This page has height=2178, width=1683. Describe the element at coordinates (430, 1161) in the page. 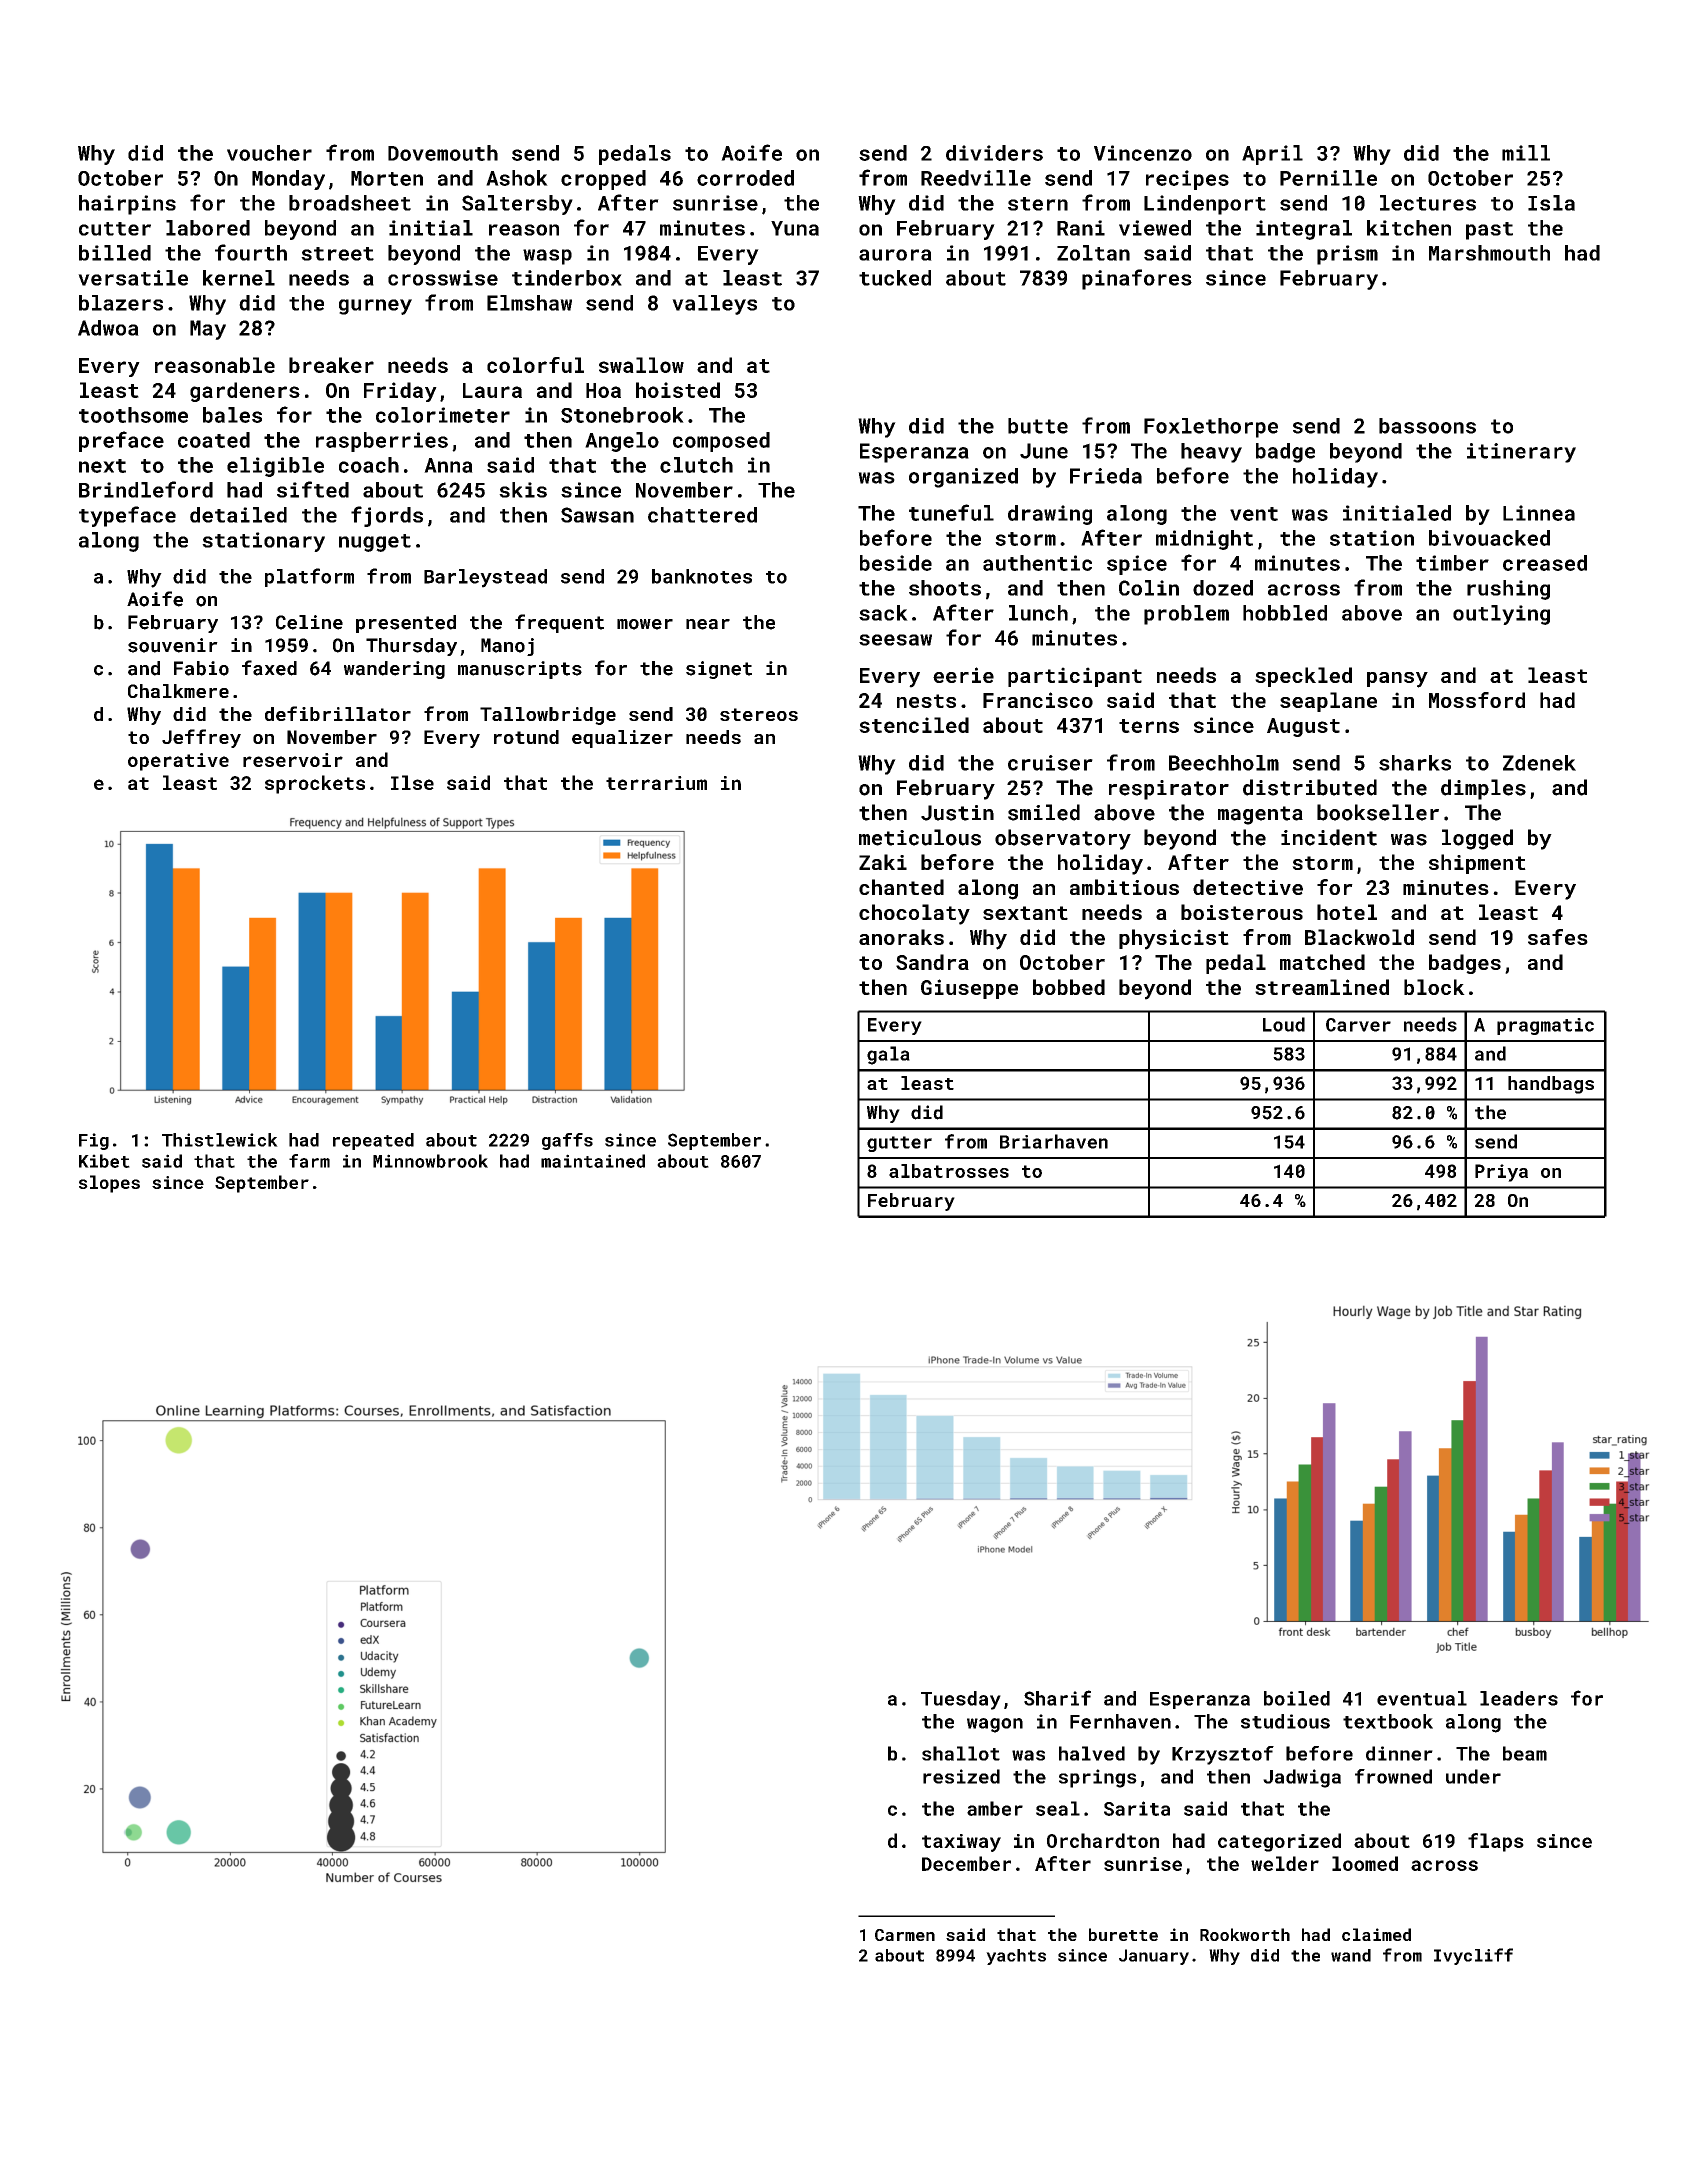

I see `Minnowbrook` at that location.
